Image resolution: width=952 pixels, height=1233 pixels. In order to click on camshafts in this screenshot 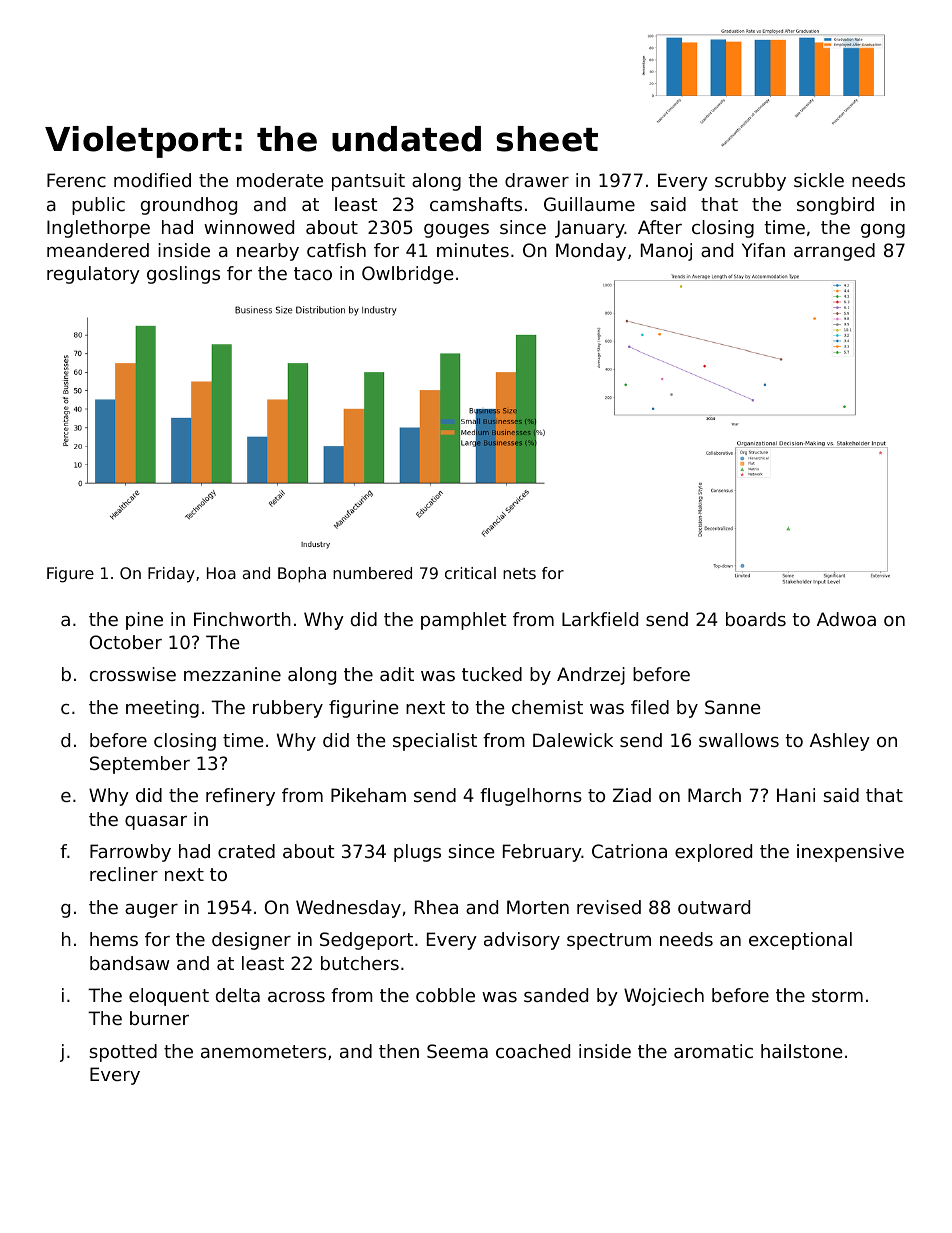, I will do `click(476, 204)`.
